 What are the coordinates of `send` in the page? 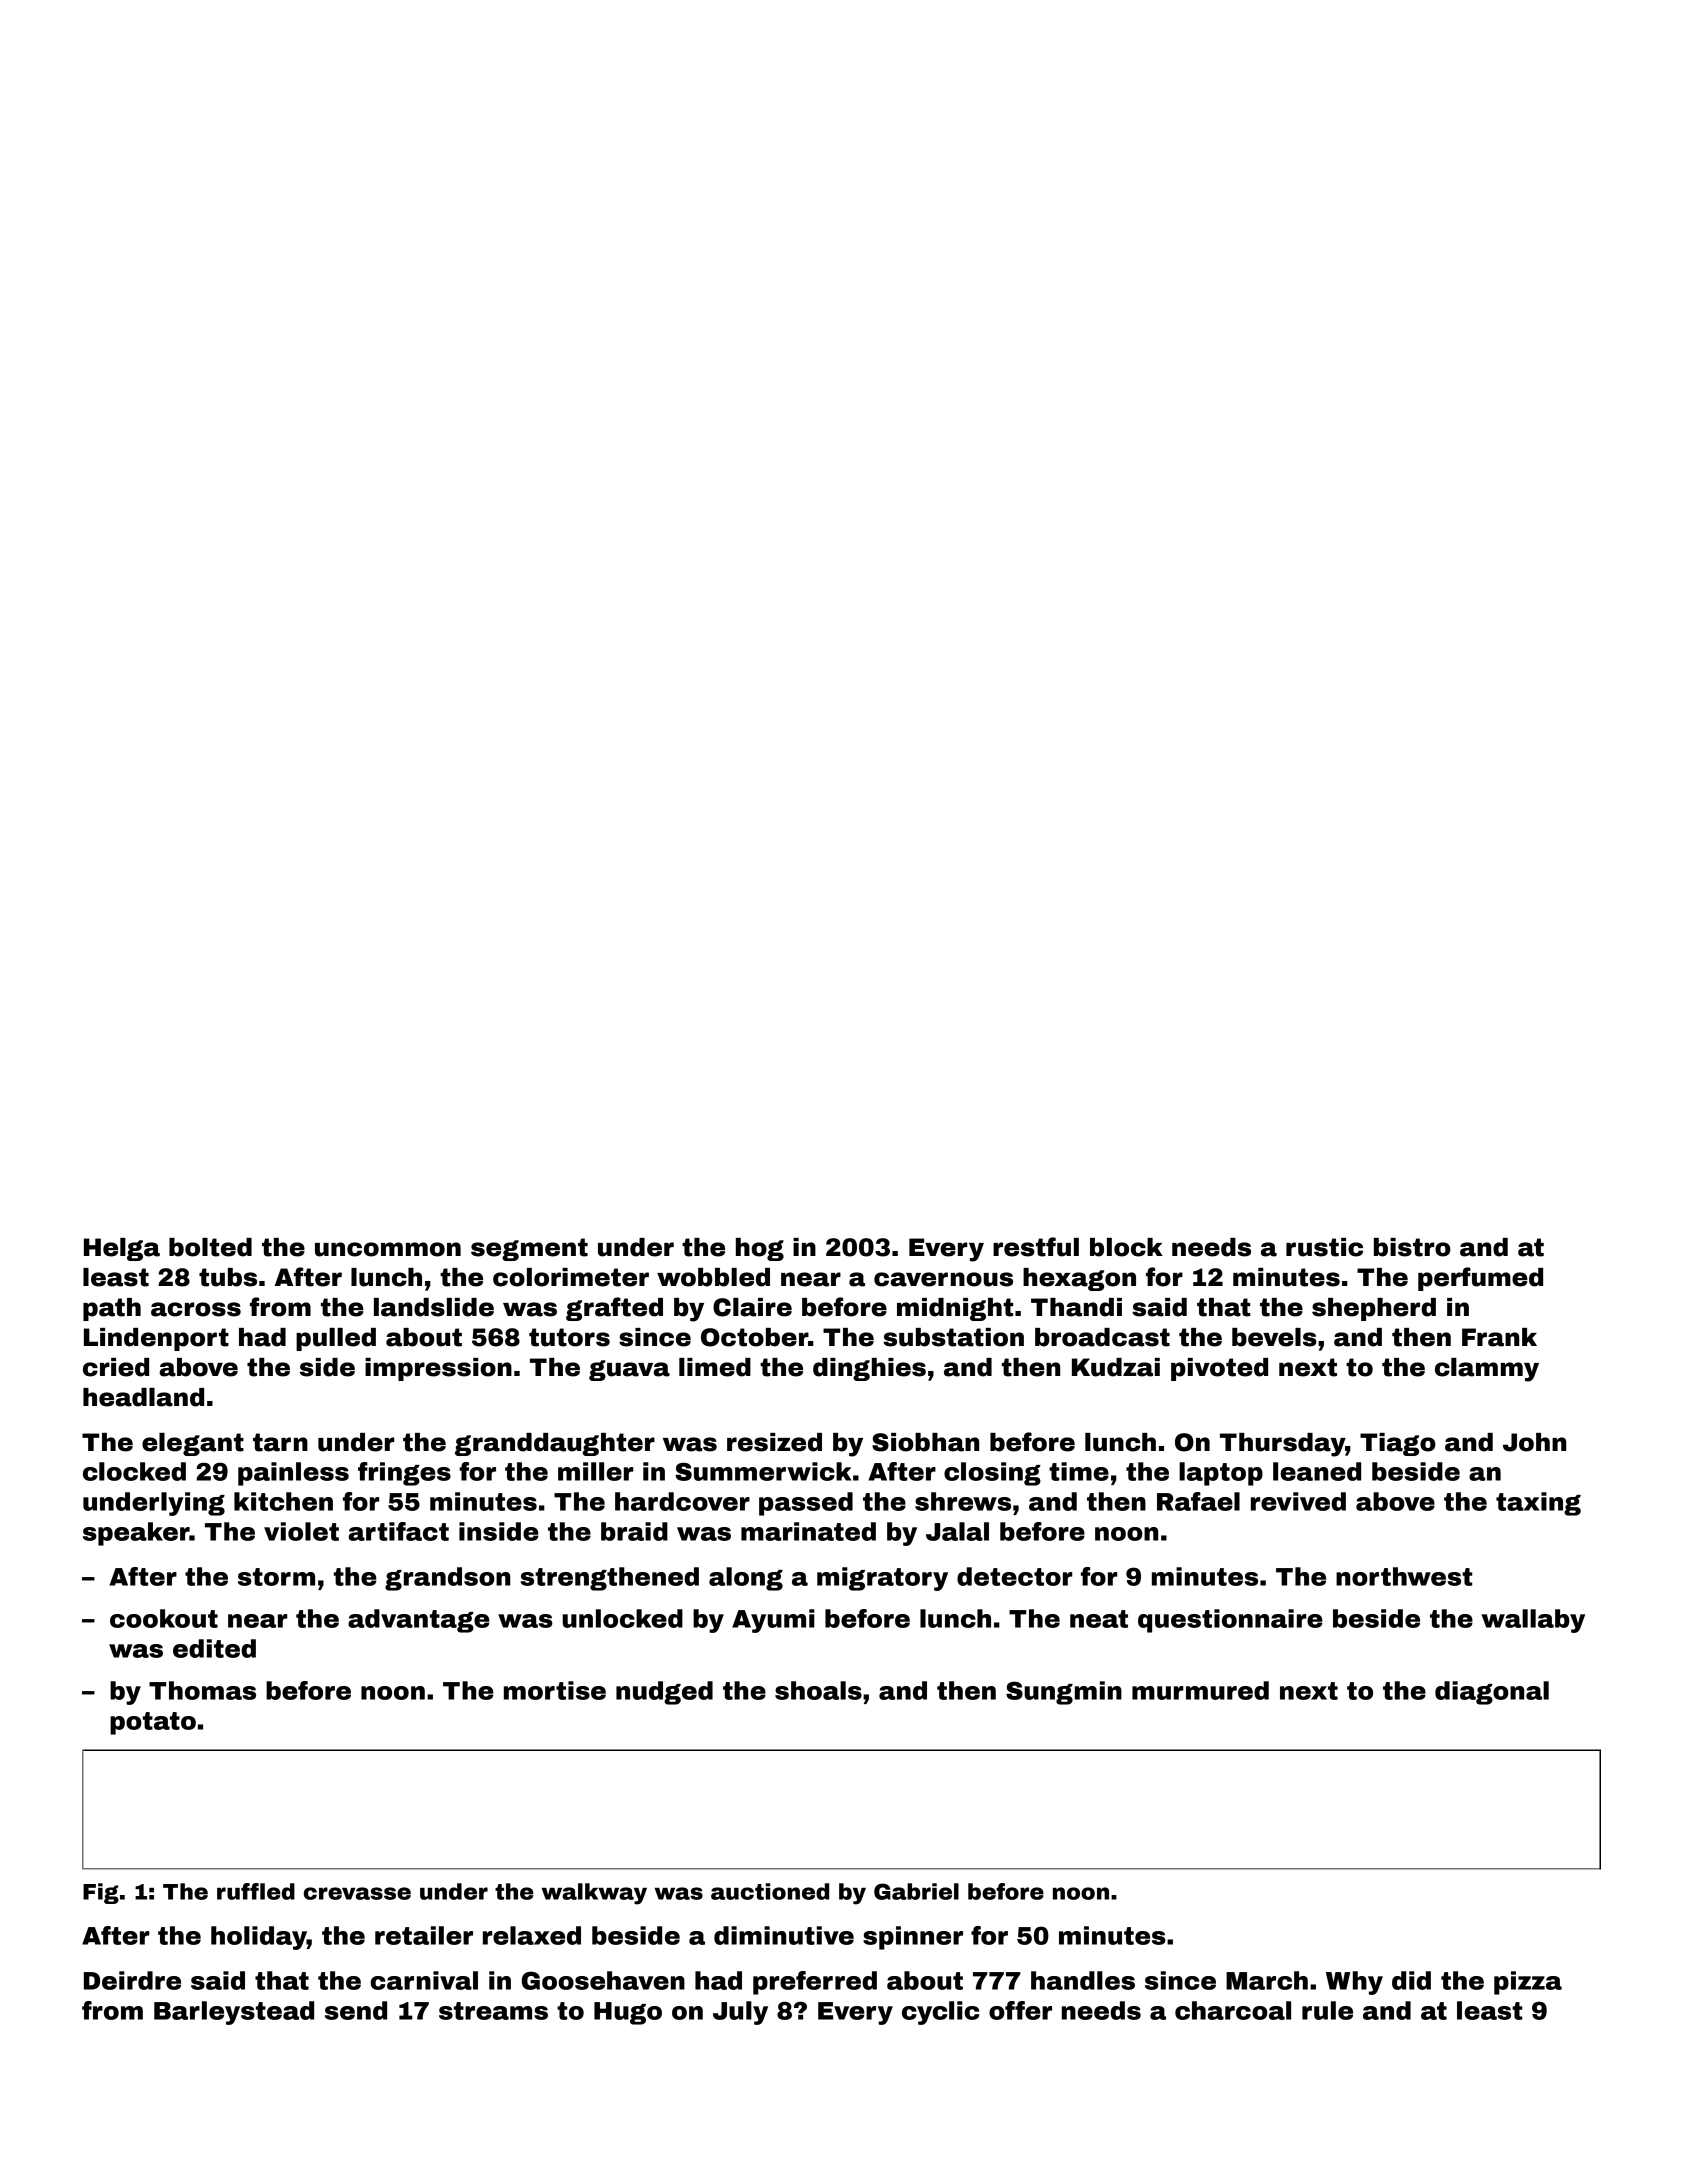 It's located at (356, 2010).
